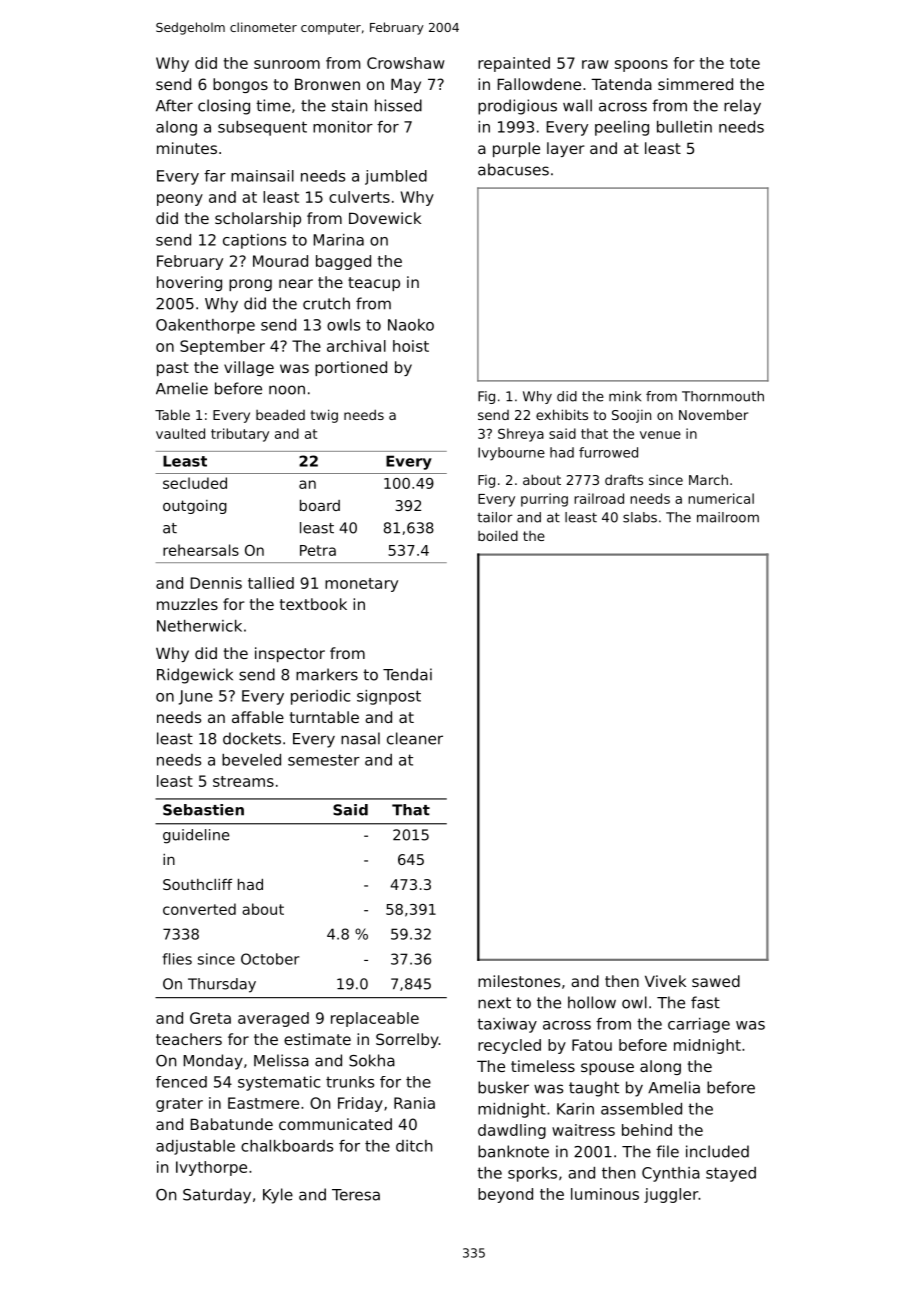 The height and width of the screenshot is (1311, 924). What do you see at coordinates (250, 285) in the screenshot?
I see `prong` at bounding box center [250, 285].
